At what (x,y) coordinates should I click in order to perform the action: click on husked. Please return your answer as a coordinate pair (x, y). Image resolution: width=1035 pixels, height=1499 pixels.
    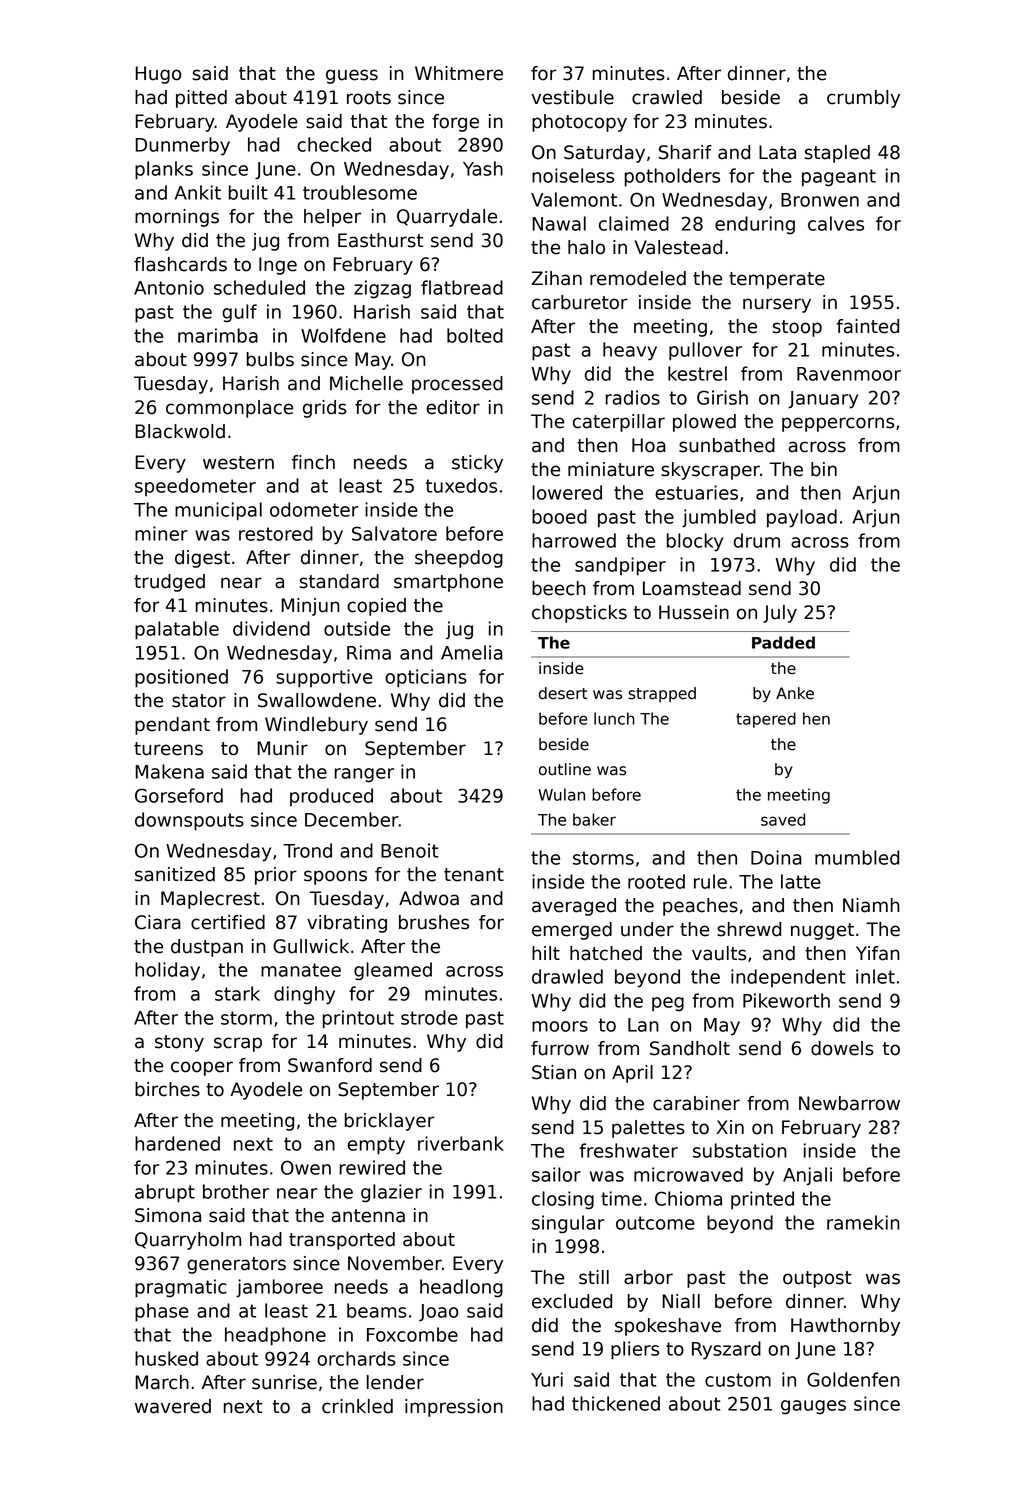
    Looking at the image, I should click on (166, 1358).
